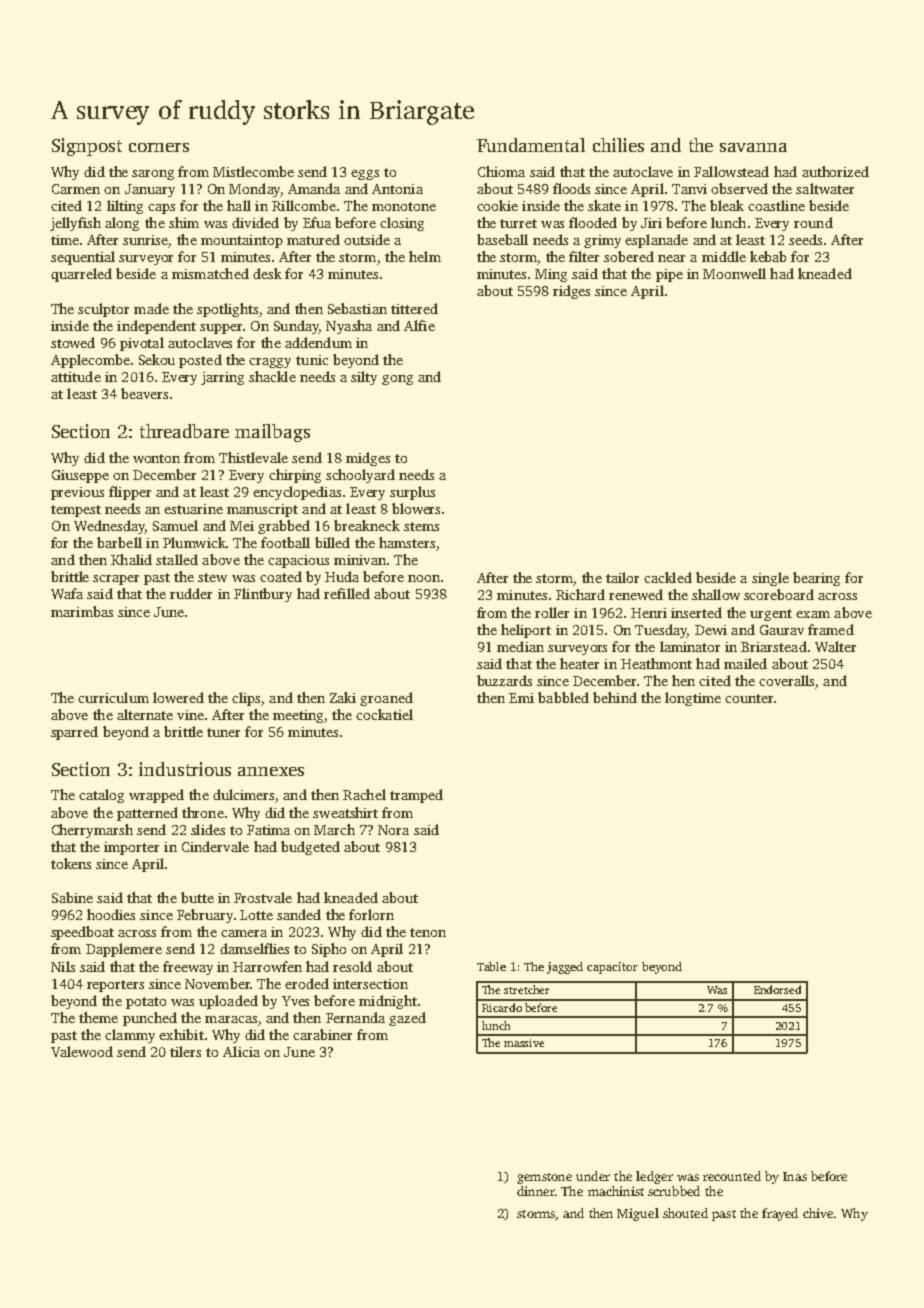 Image resolution: width=924 pixels, height=1308 pixels. Describe the element at coordinates (255, 190) in the screenshot. I see `Monday` at that location.
